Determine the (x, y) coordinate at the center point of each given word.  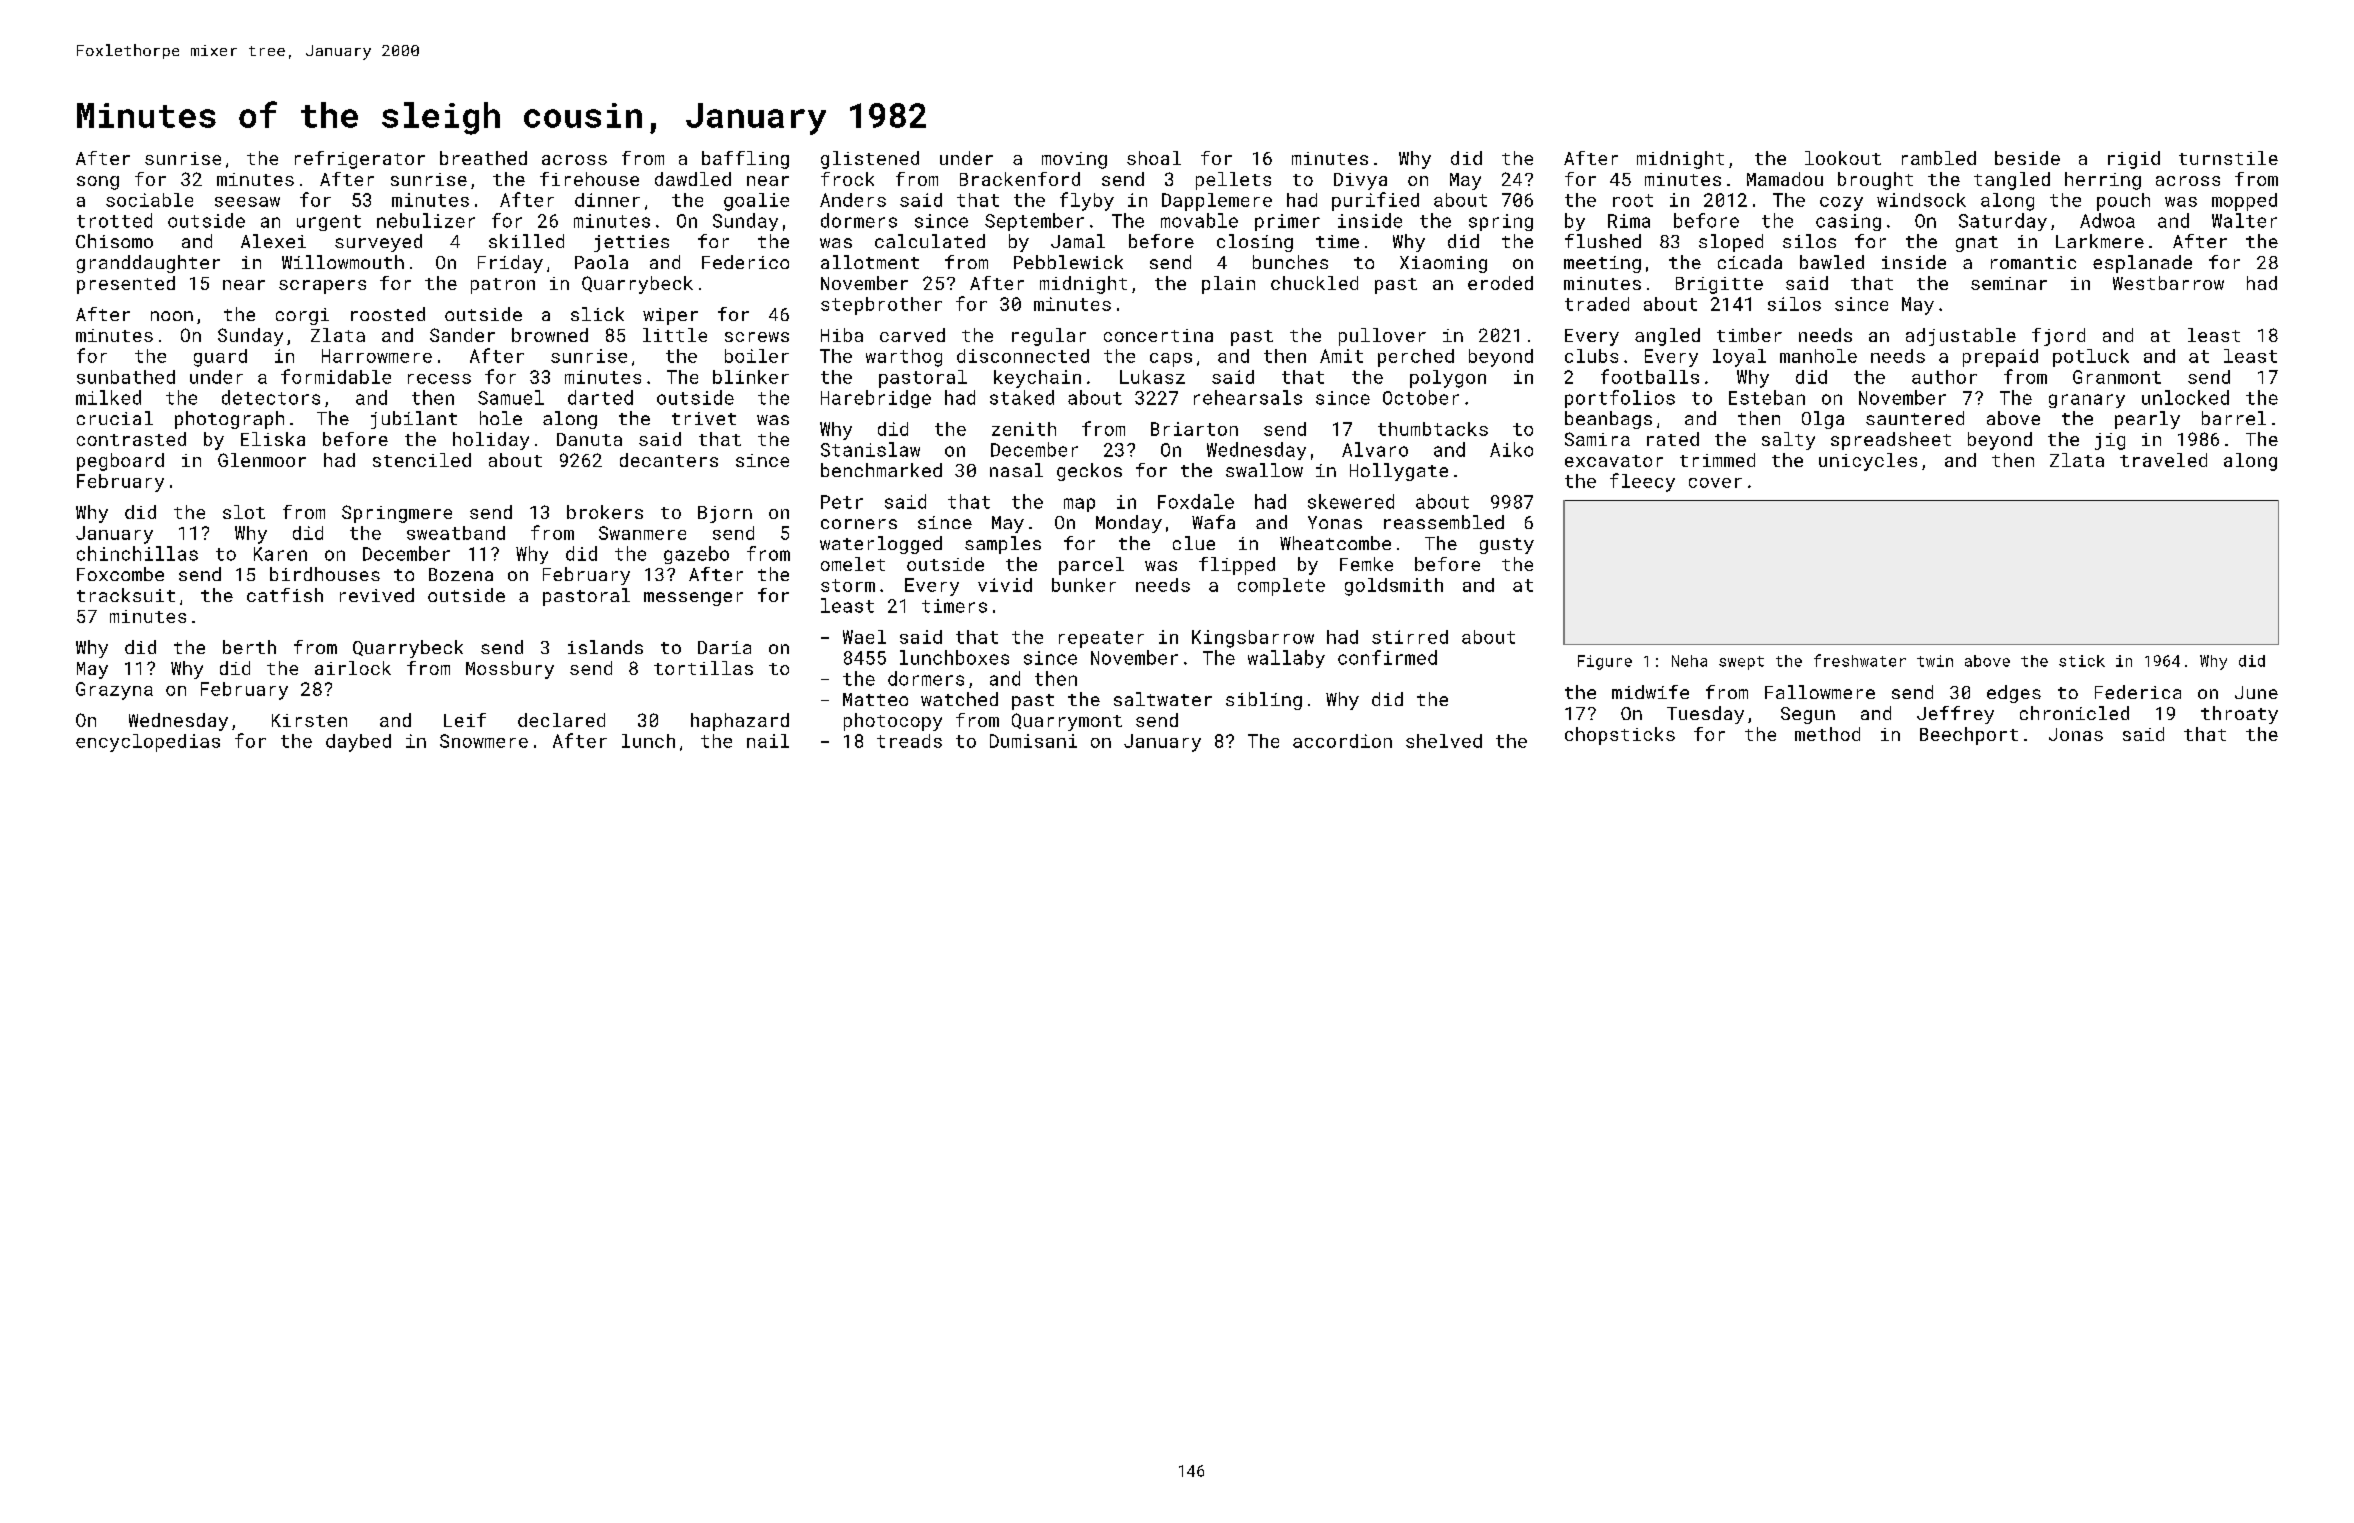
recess (439, 379)
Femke (1366, 564)
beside (2027, 158)
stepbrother (881, 306)
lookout (1843, 158)
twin (1935, 661)
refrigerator (360, 160)
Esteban (1767, 397)
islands (605, 647)
